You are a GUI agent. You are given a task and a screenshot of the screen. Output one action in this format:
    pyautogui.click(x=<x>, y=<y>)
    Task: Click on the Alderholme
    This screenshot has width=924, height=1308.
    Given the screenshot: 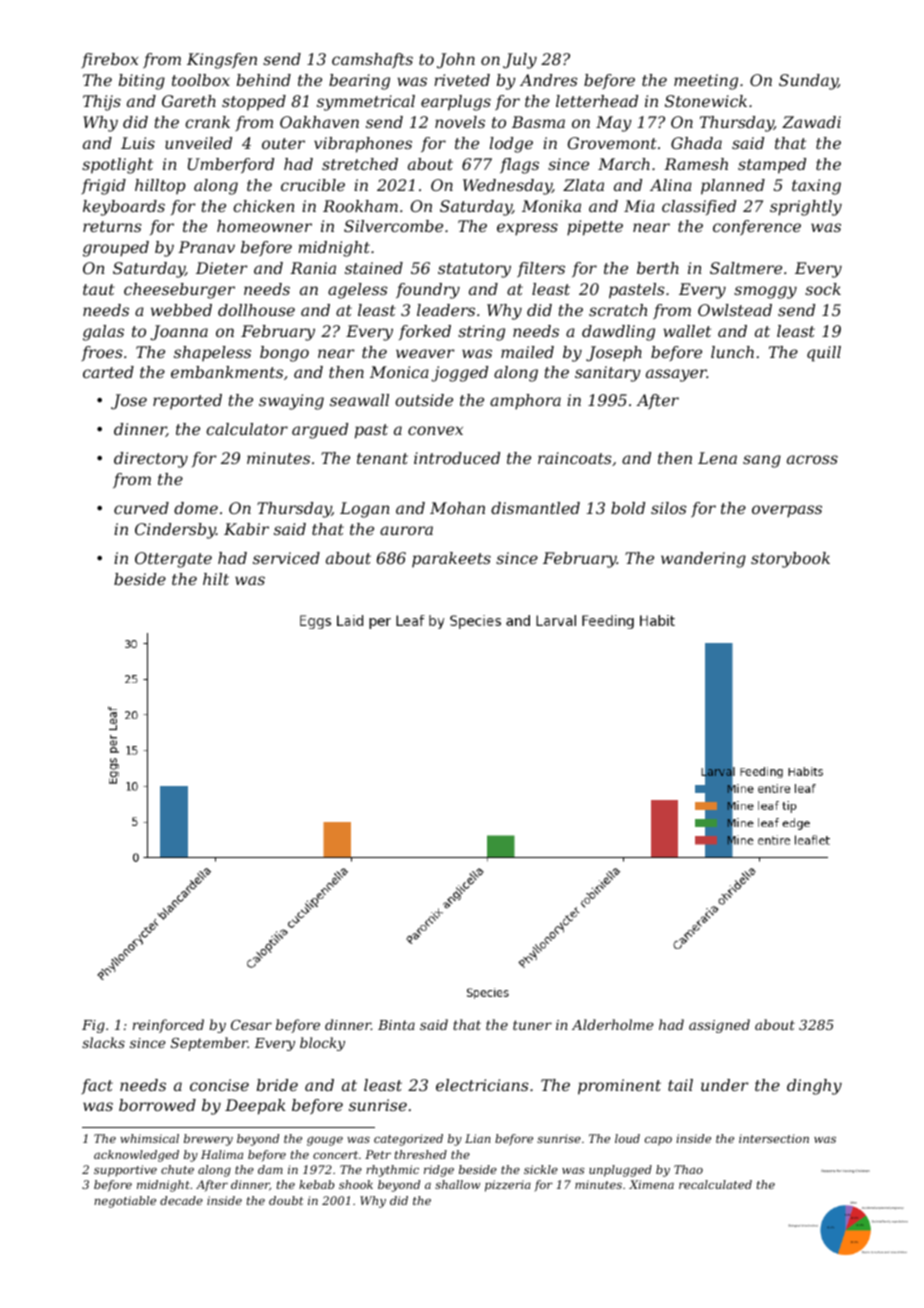 What is the action you would take?
    pyautogui.click(x=613, y=1024)
